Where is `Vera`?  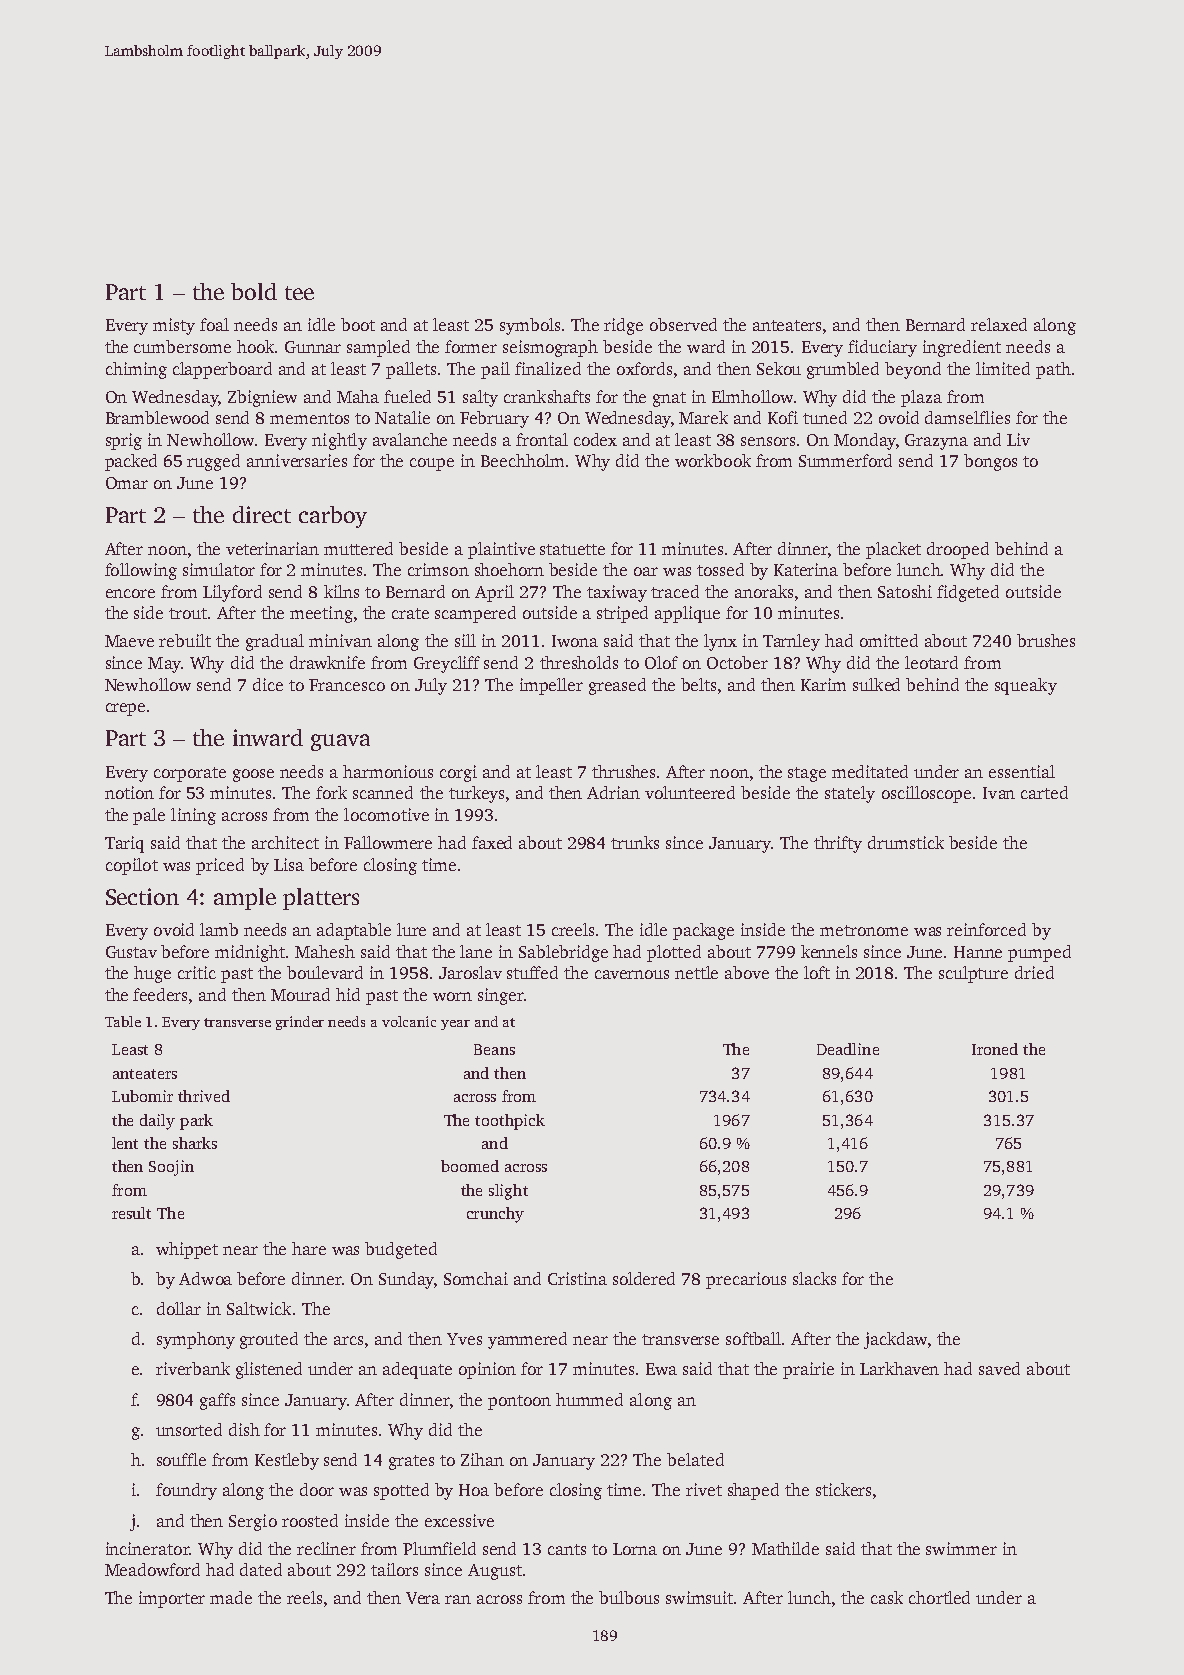
Vera is located at coordinates (423, 1598).
